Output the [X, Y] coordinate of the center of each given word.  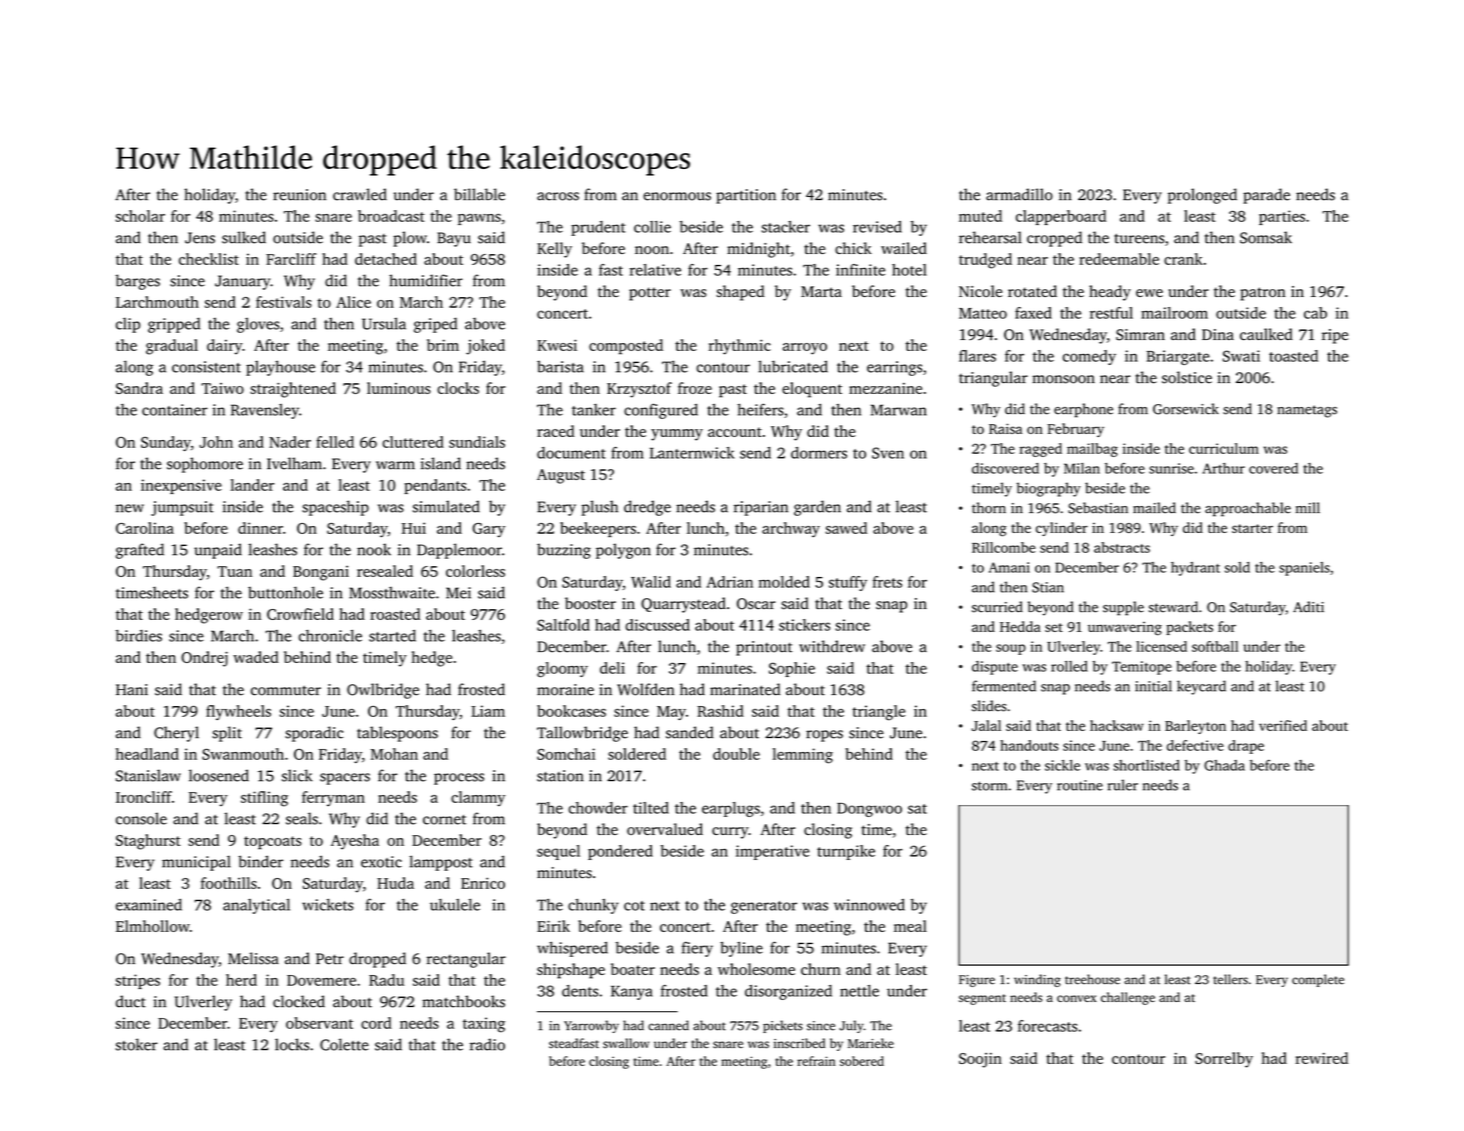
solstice [1187, 377]
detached [386, 259]
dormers [819, 453]
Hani [132, 690]
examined [149, 905]
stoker [137, 1044]
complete [1318, 980]
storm [989, 786]
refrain [816, 1061]
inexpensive [181, 486]
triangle [878, 713]
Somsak [1266, 237]
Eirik [553, 926]
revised [877, 227]
